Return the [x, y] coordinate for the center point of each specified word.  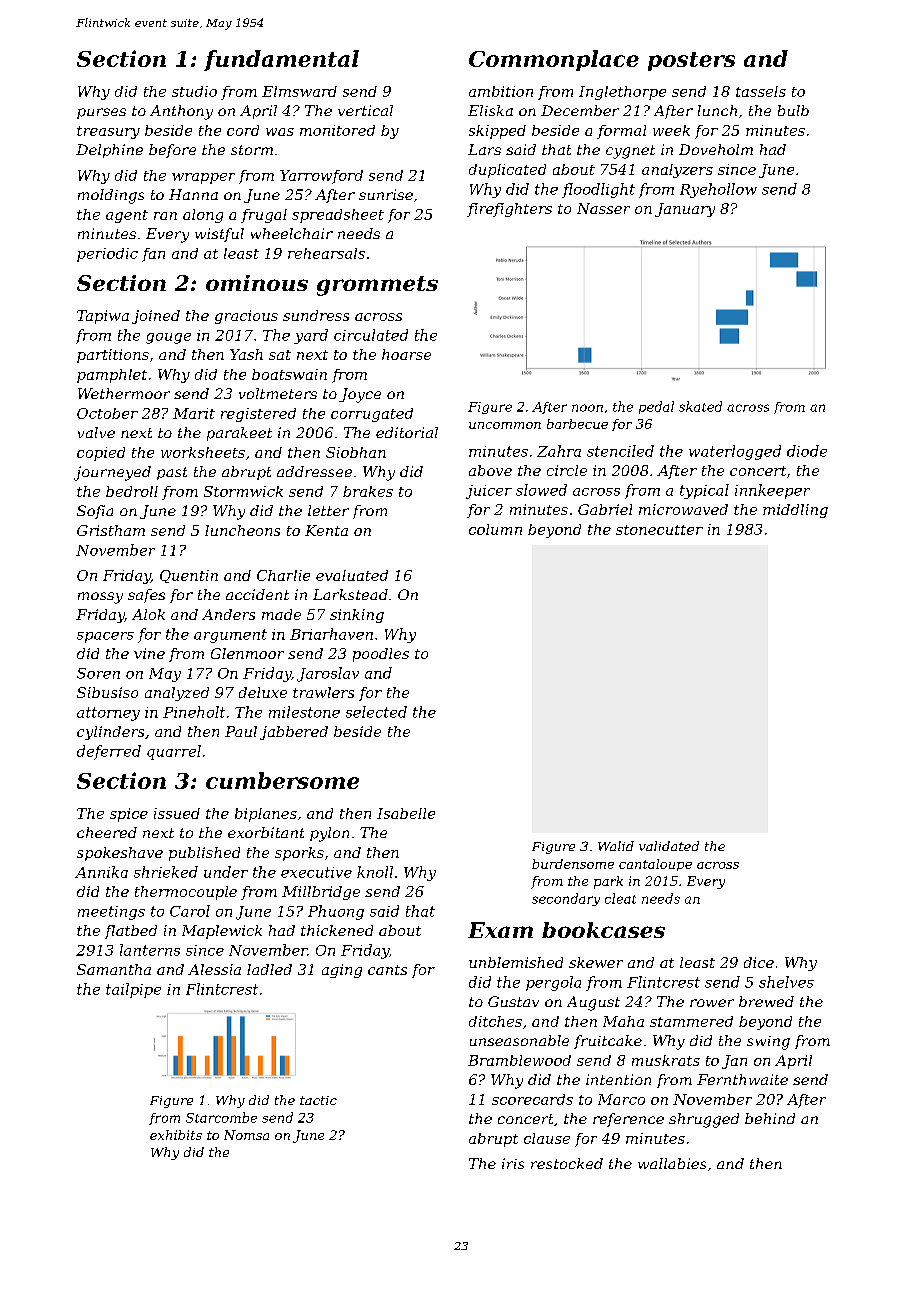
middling [795, 511]
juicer [489, 492]
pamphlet [112, 376]
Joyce [360, 395]
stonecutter [659, 530]
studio [194, 91]
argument [230, 636]
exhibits [176, 1135]
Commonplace [554, 60]
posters [691, 61]
